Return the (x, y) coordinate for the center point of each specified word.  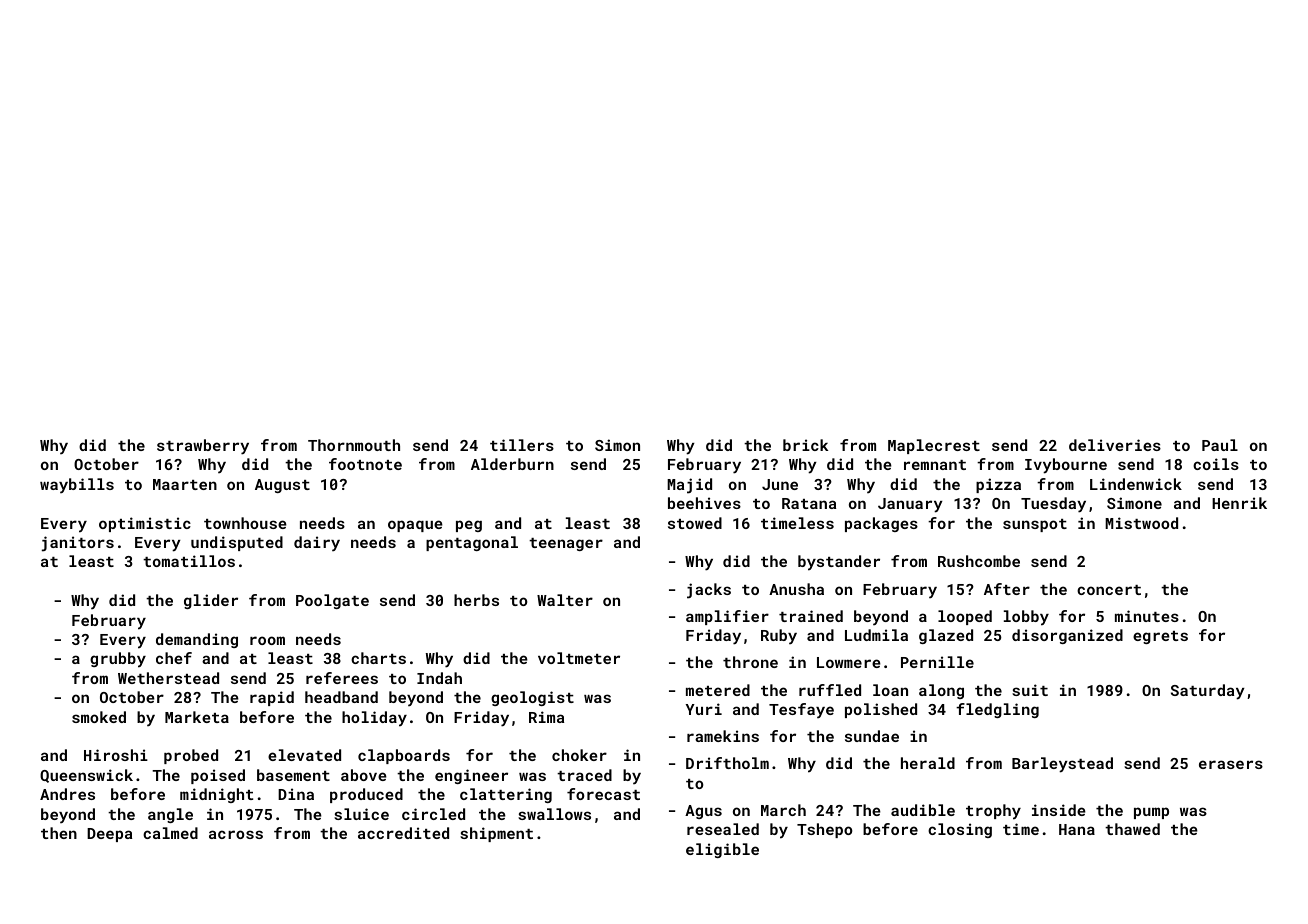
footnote (365, 464)
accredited (403, 833)
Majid (689, 486)
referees (342, 678)
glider (211, 601)
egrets (1160, 637)
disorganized (1067, 636)
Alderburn (512, 464)
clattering (506, 795)
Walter (565, 600)
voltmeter (579, 658)
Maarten (185, 484)
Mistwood (1141, 523)
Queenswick (86, 776)
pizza (998, 485)
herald (928, 763)
